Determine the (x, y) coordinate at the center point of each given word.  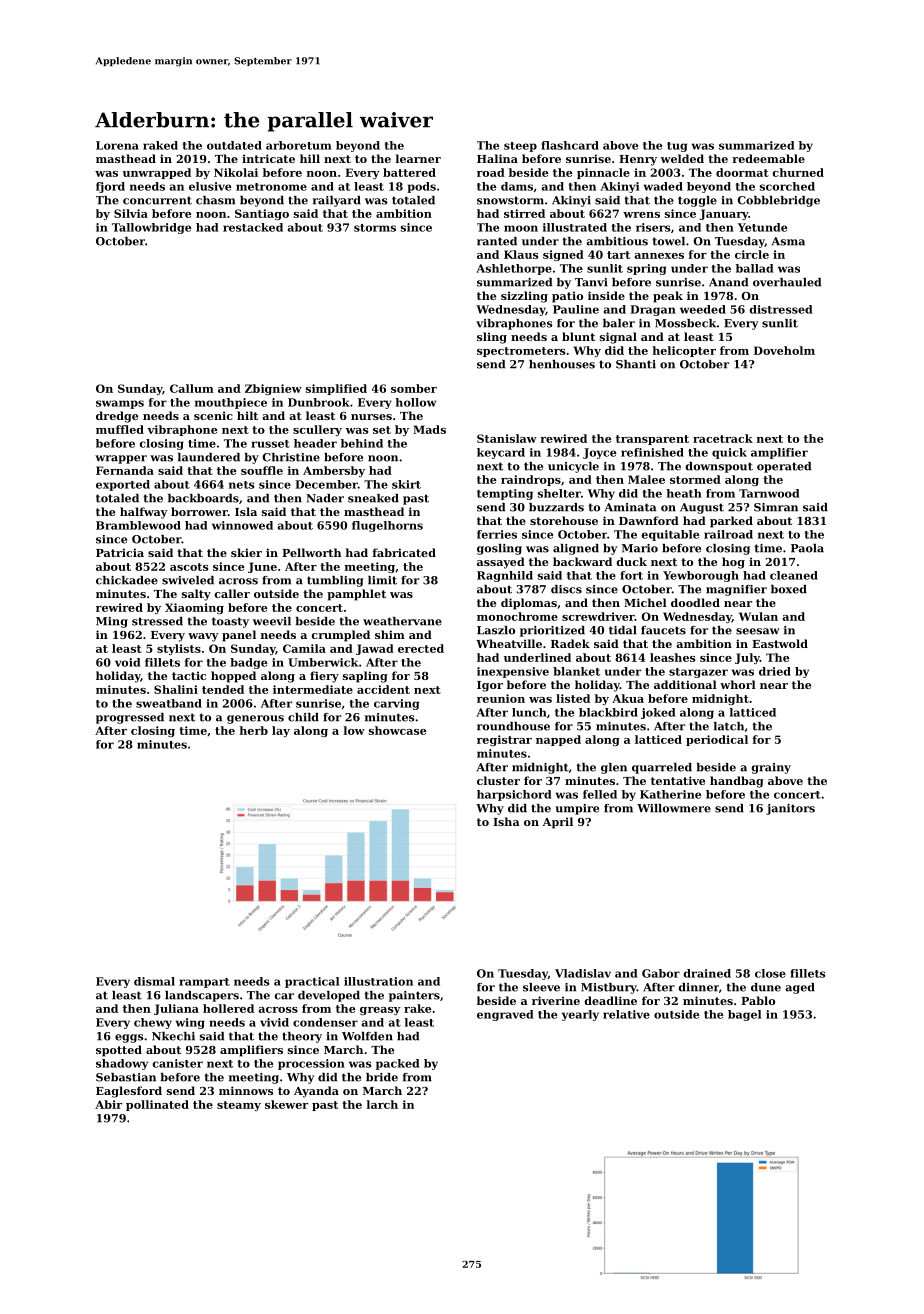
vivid (274, 1022)
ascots (189, 567)
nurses (371, 417)
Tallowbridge (151, 228)
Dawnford (649, 520)
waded (663, 186)
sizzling (524, 297)
